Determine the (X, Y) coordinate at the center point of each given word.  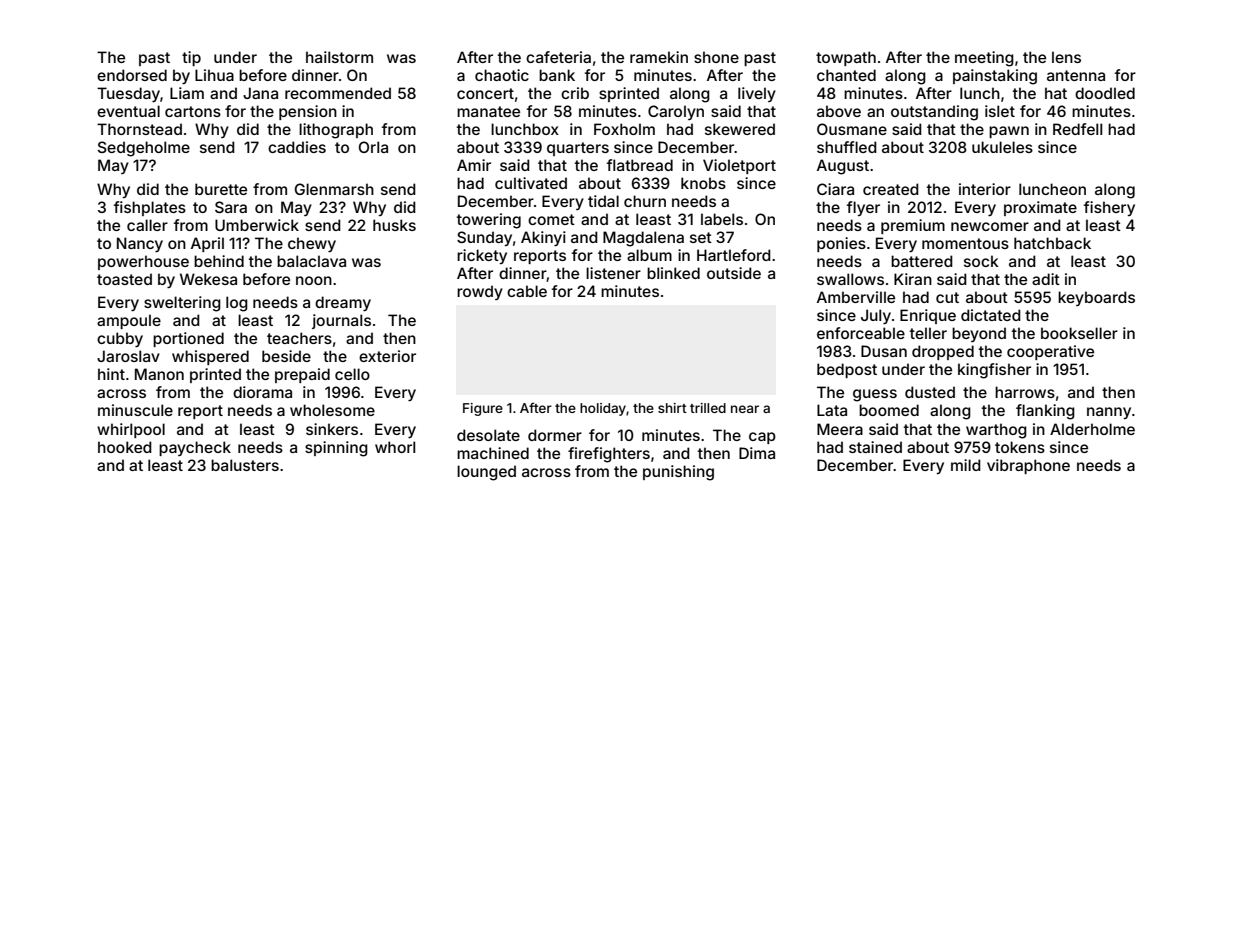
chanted (846, 75)
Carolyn (676, 112)
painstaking (995, 77)
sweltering (182, 304)
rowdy (480, 292)
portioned (188, 339)
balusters (245, 465)
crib (575, 93)
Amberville (856, 297)
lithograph (336, 131)
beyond (979, 334)
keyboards (1096, 298)
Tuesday (128, 94)
